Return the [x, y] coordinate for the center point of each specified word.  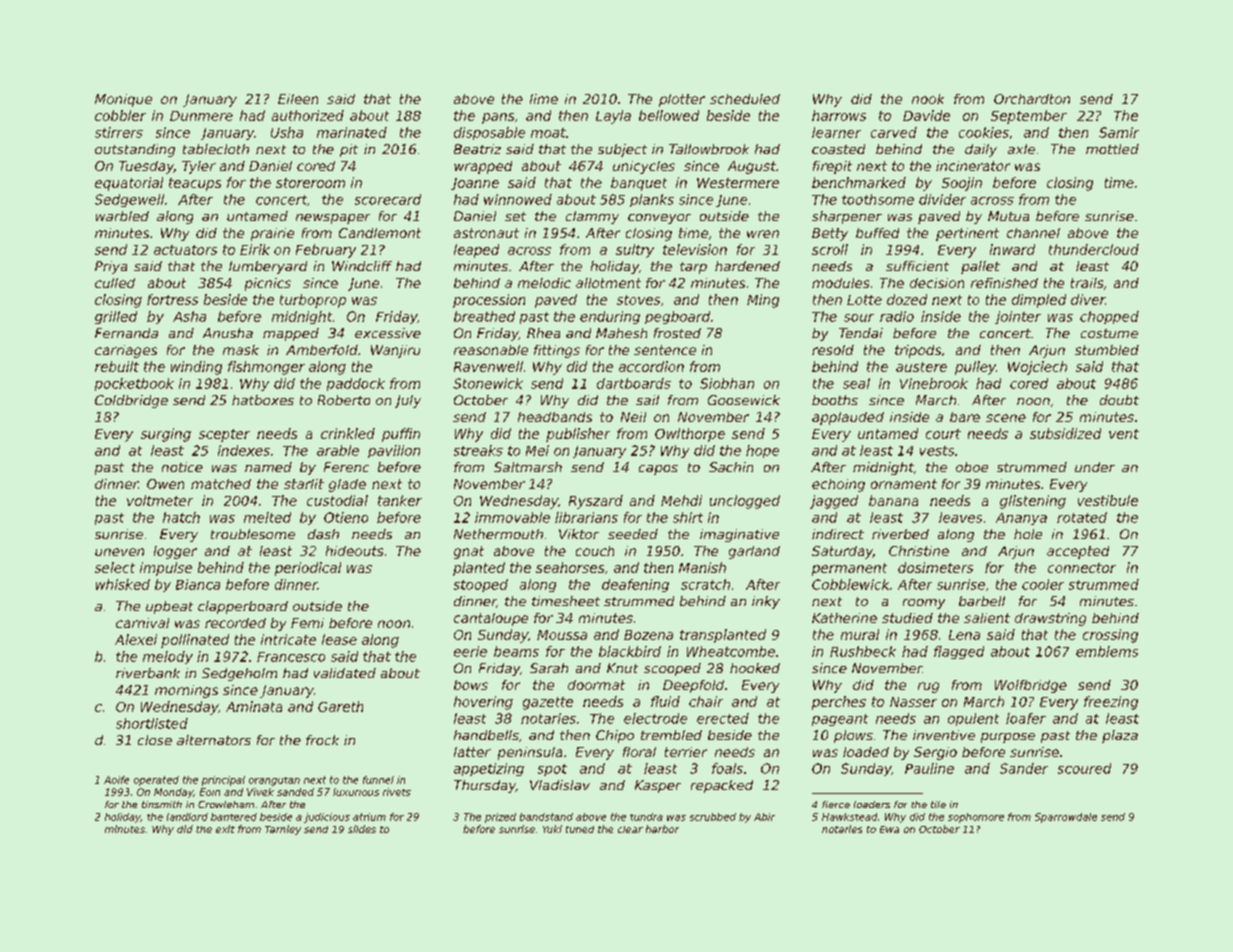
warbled [122, 216]
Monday [173, 793]
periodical [308, 569]
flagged [959, 652]
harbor [662, 829]
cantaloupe [491, 619]
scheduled [745, 99]
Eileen [298, 99]
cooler [1043, 584]
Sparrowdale [1066, 818]
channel [1033, 233]
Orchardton [1032, 99]
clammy [592, 217]
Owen [165, 484]
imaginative [739, 535]
